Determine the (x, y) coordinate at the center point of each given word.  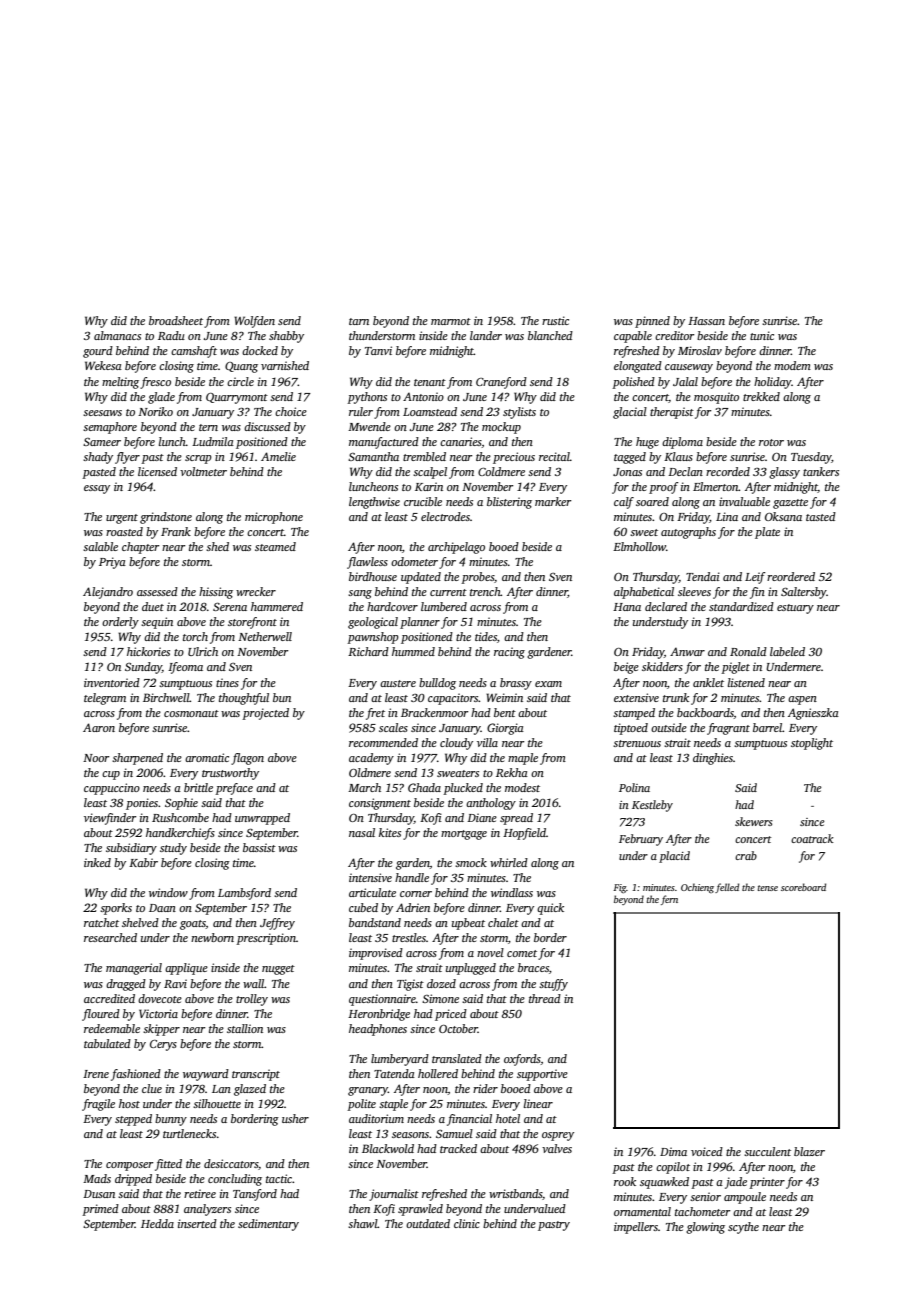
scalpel (430, 473)
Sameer (102, 442)
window (168, 892)
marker (553, 501)
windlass (512, 892)
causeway (689, 368)
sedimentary (268, 1225)
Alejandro (108, 593)
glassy (784, 473)
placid (674, 857)
